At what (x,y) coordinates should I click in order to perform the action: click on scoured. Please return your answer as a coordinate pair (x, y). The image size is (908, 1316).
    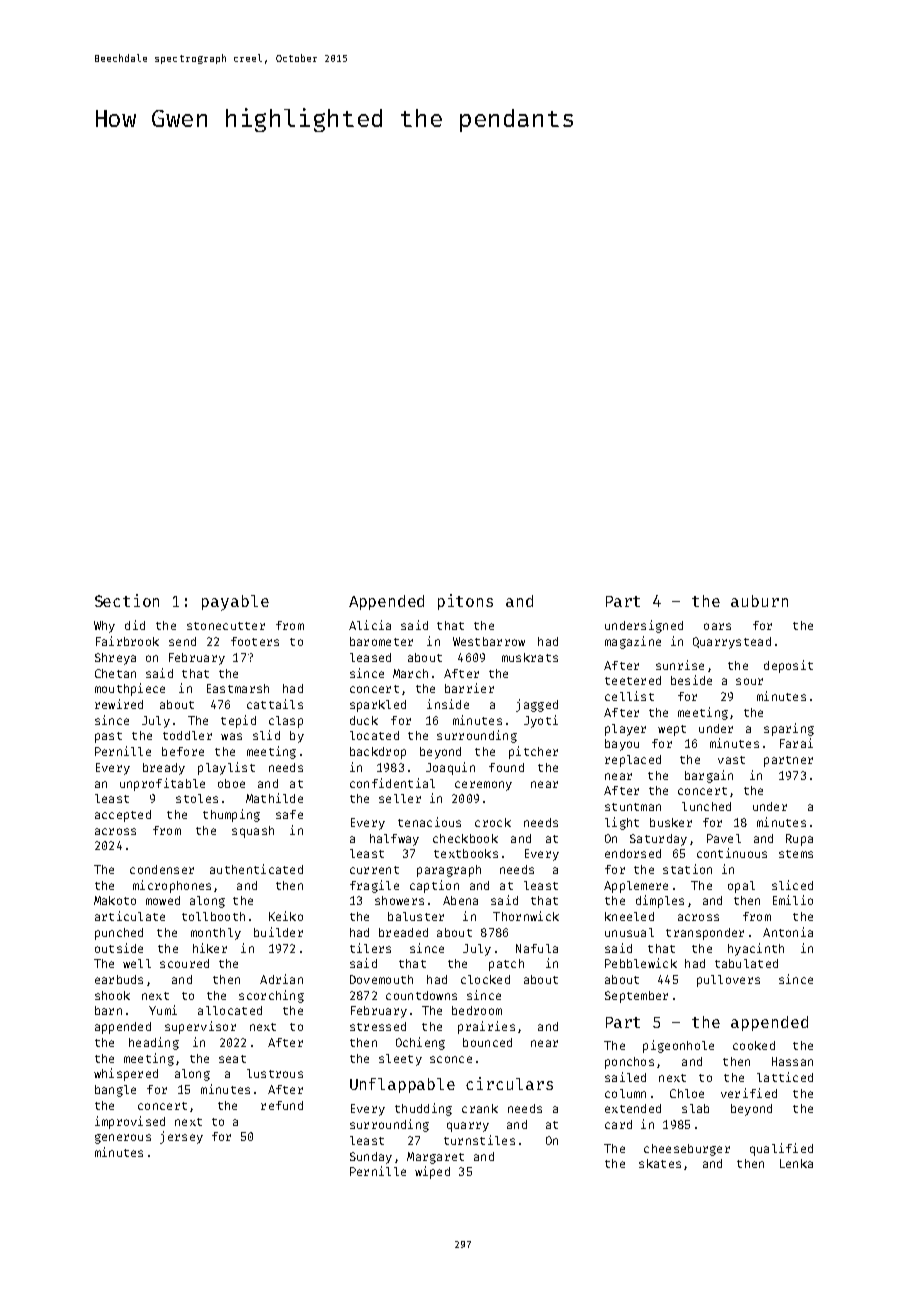
    Looking at the image, I should click on (184, 963).
